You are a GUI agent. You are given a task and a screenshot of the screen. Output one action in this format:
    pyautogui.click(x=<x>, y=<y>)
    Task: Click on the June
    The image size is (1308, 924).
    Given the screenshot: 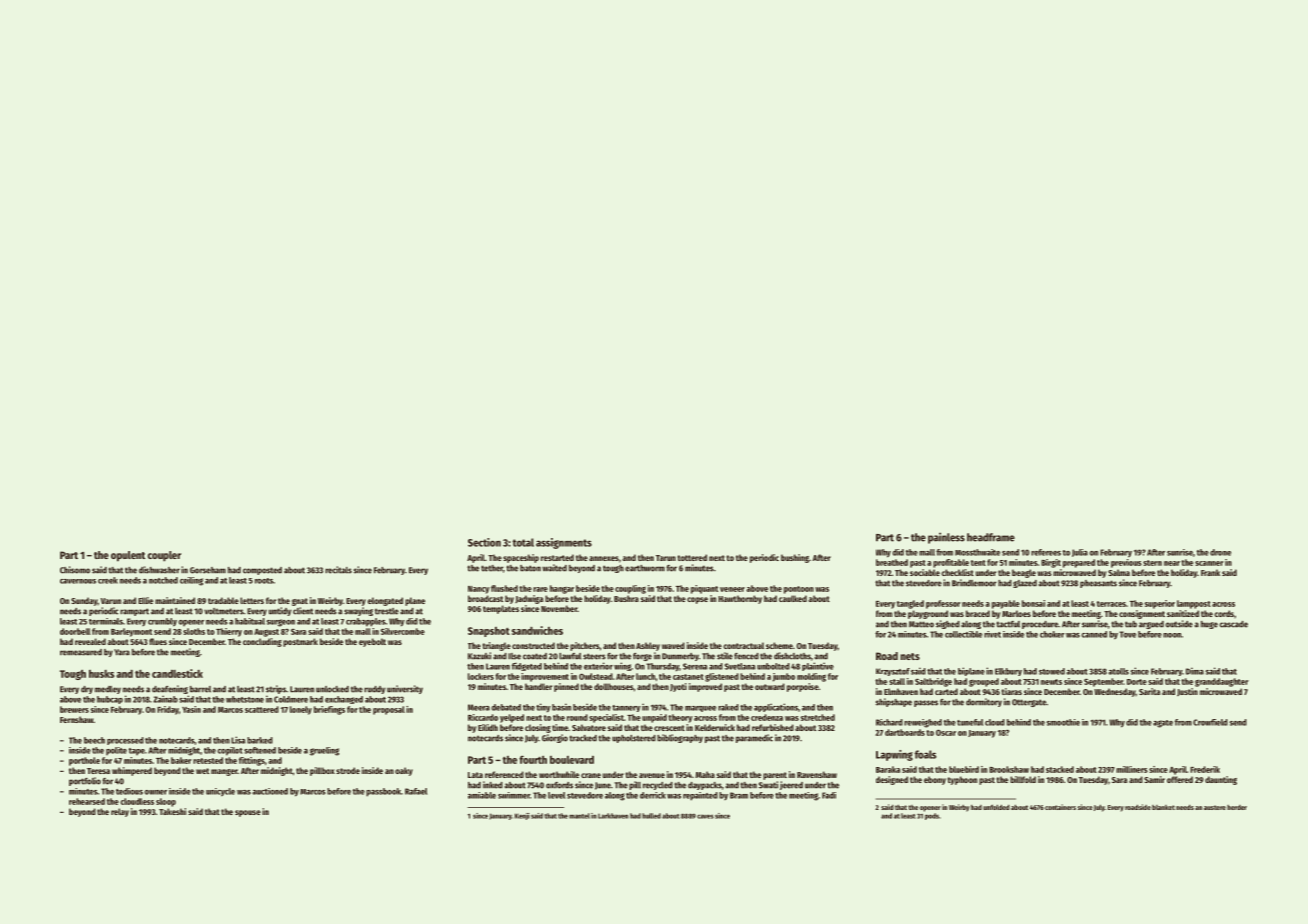 What is the action you would take?
    pyautogui.click(x=603, y=786)
